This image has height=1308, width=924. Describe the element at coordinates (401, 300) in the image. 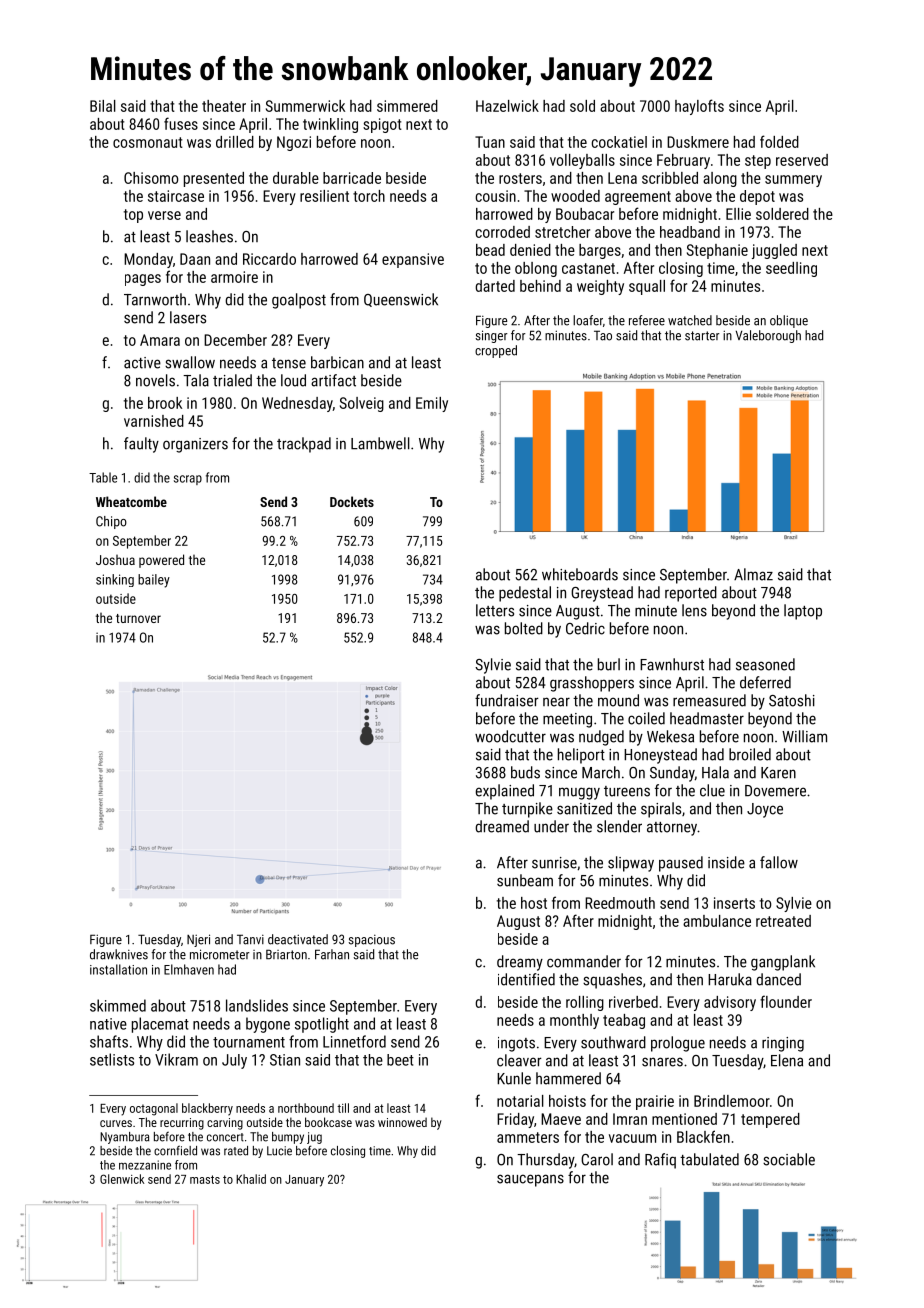

I see `Queenswick` at that location.
